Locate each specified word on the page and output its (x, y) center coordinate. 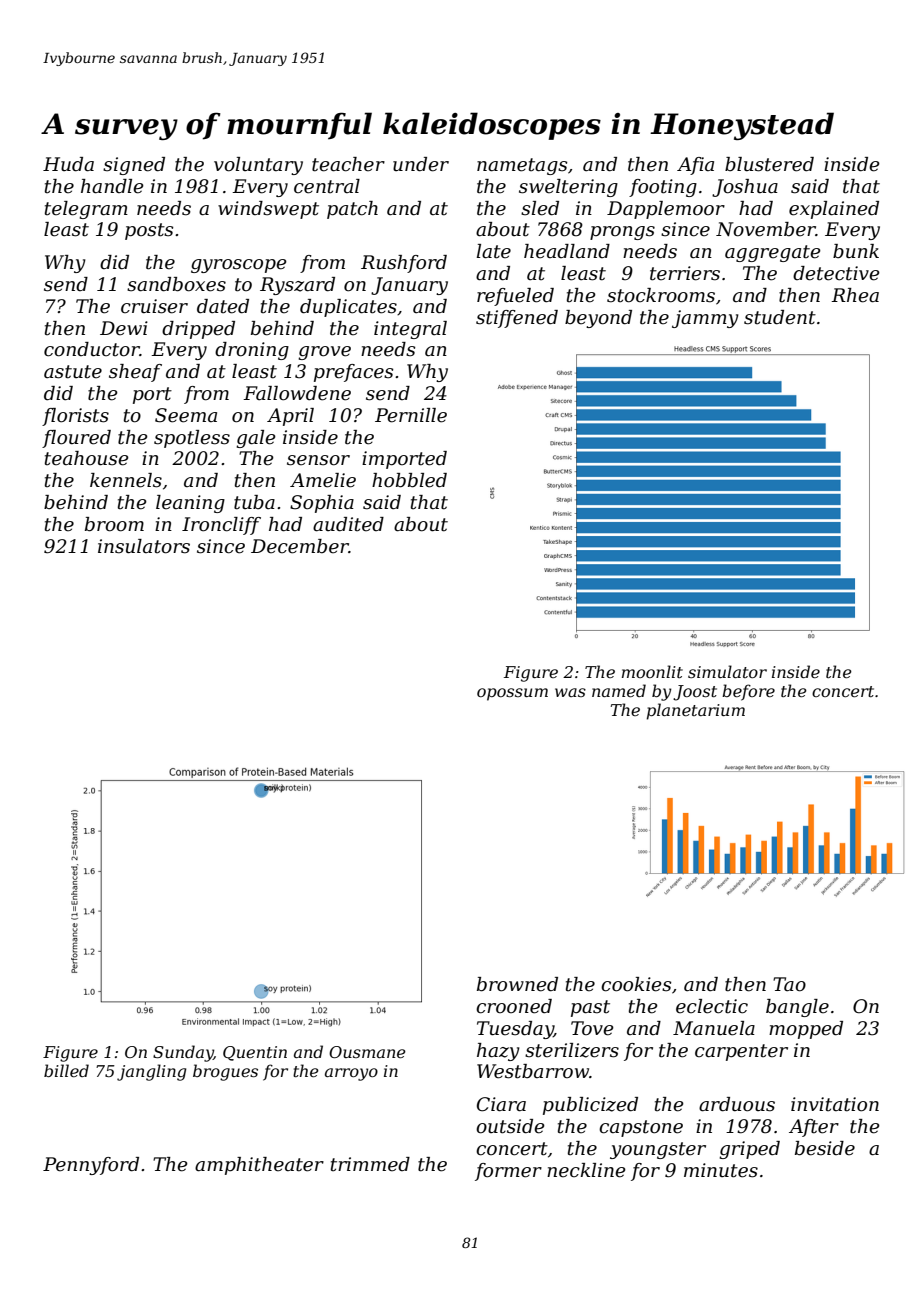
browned (517, 984)
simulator (727, 671)
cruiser (154, 306)
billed (66, 1070)
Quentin (255, 1053)
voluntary (258, 166)
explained (834, 210)
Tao (789, 984)
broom (114, 524)
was (570, 692)
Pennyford (91, 1166)
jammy (705, 319)
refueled (515, 297)
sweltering (568, 188)
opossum (512, 694)
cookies (636, 984)
